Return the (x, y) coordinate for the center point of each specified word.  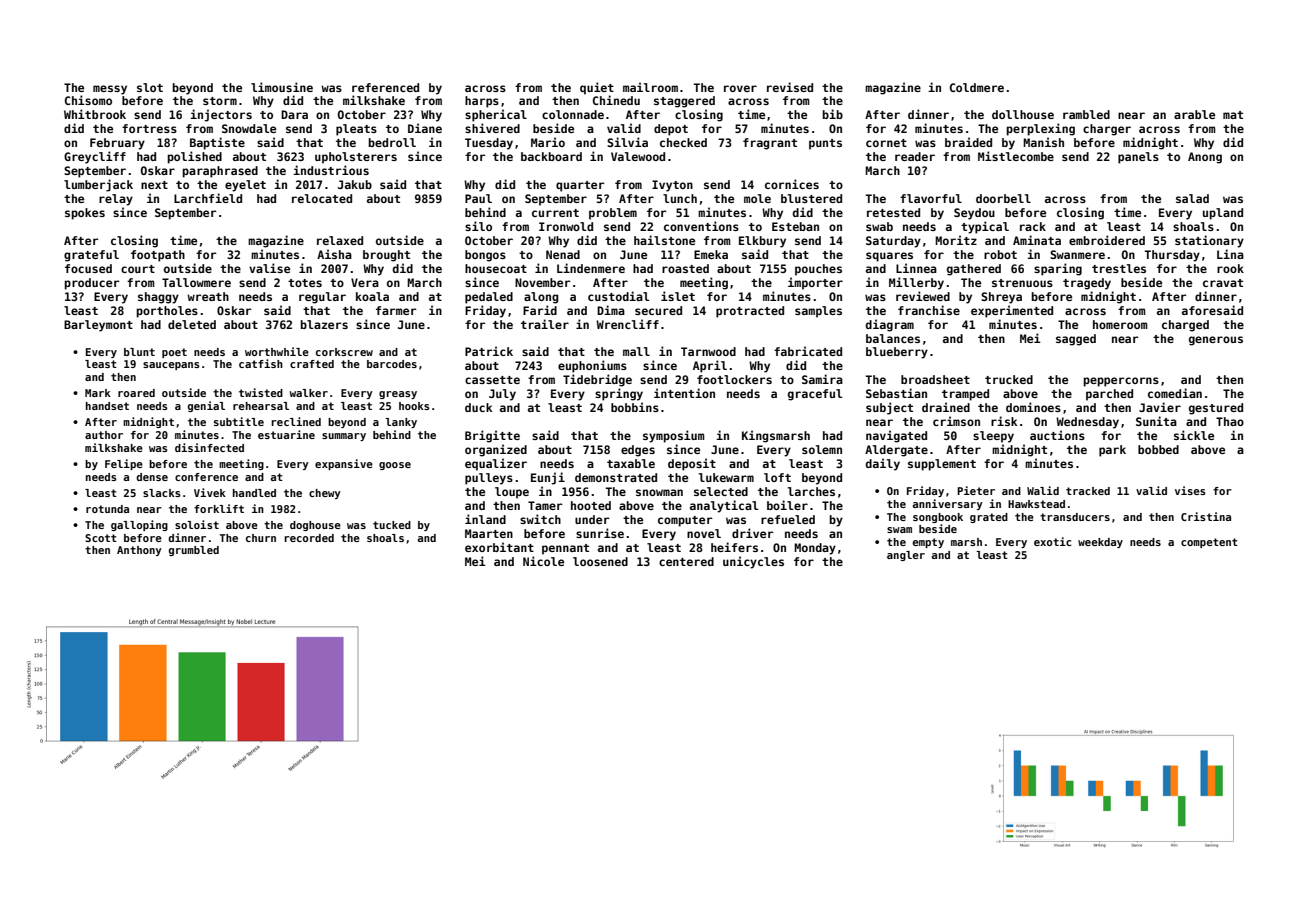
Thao (1230, 421)
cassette (492, 380)
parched (1109, 395)
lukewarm (726, 477)
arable (1194, 114)
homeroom (1120, 324)
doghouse (315, 526)
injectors (221, 115)
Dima (611, 310)
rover (740, 88)
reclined (296, 421)
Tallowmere (196, 282)
